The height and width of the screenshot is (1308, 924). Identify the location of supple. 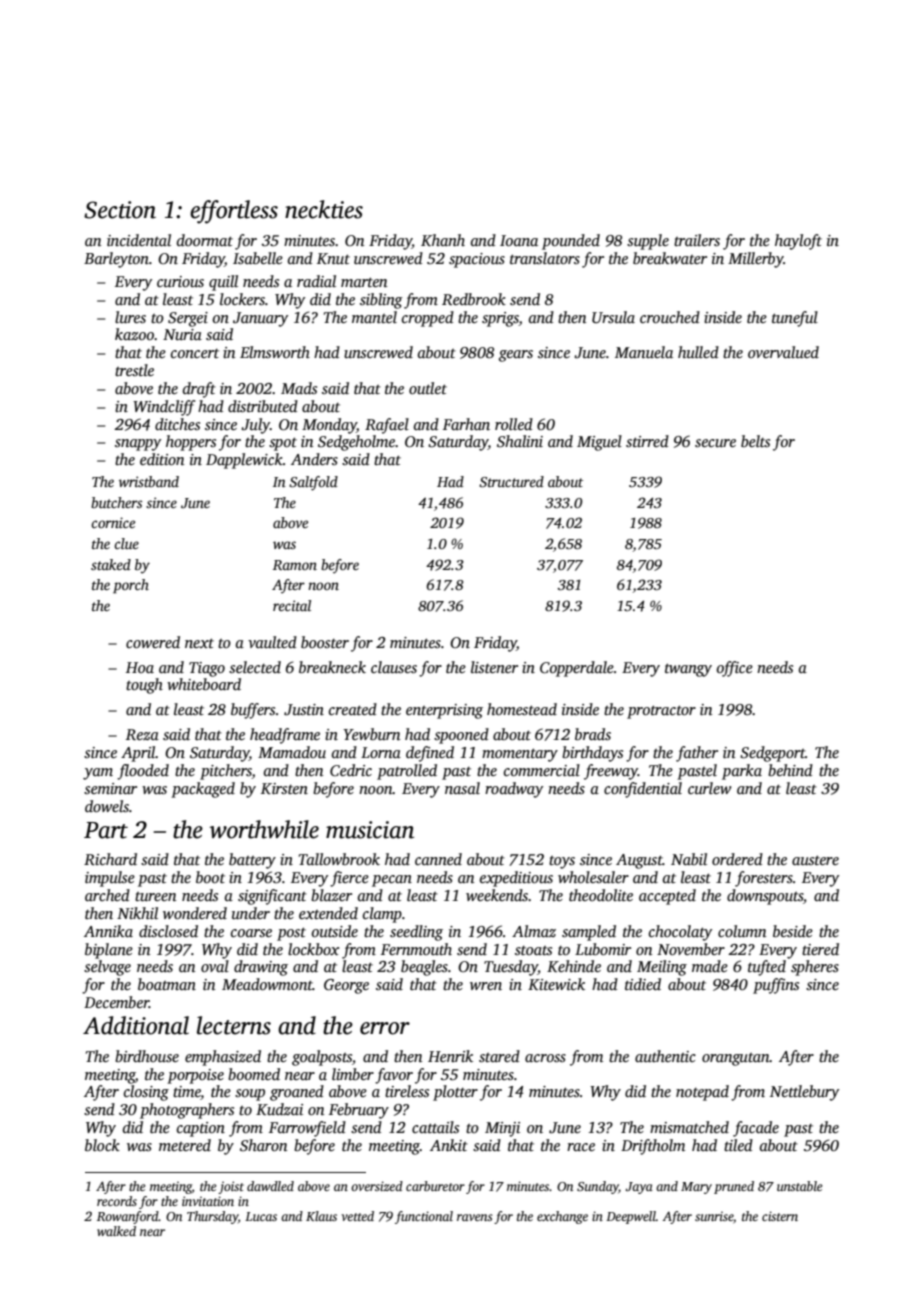
(648, 242).
